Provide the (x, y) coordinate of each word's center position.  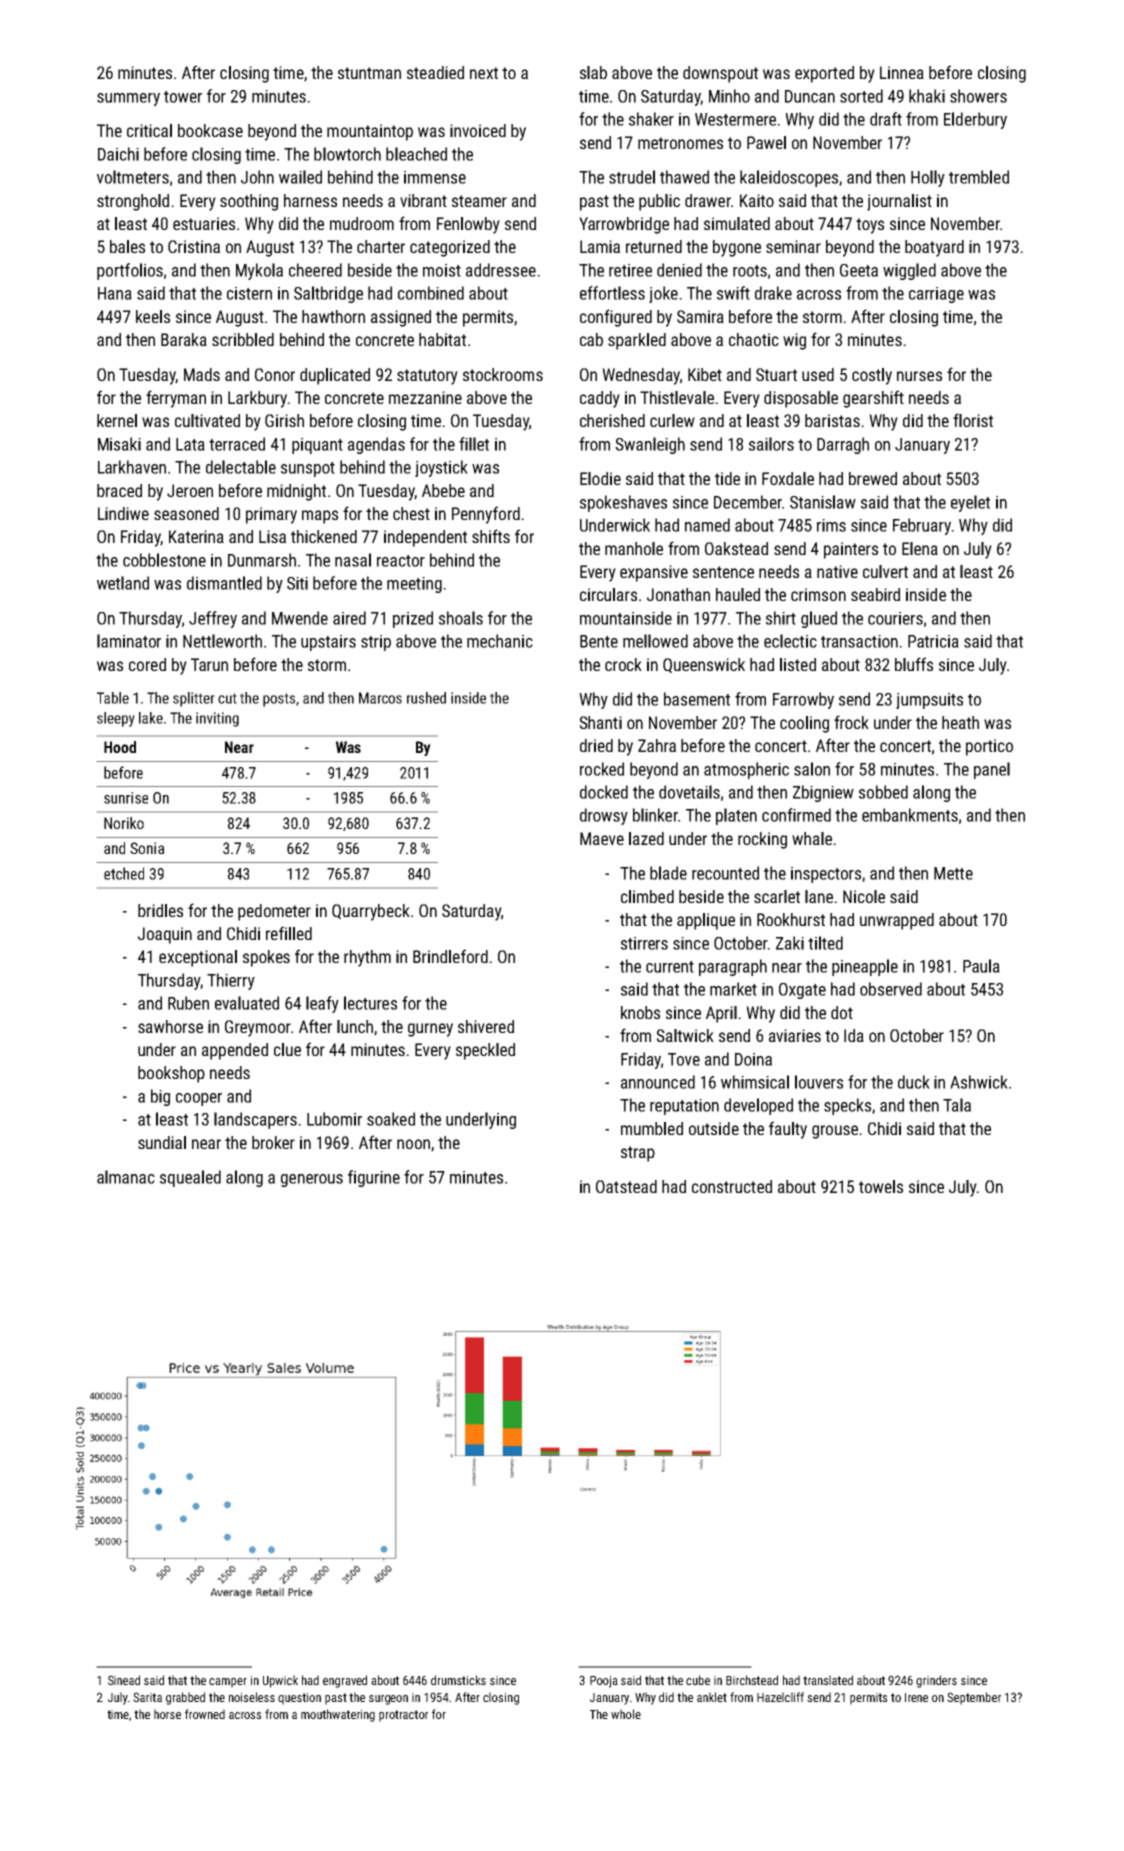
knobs (640, 1012)
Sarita (147, 1697)
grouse (835, 1132)
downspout (720, 74)
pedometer (274, 912)
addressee (501, 270)
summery (128, 99)
